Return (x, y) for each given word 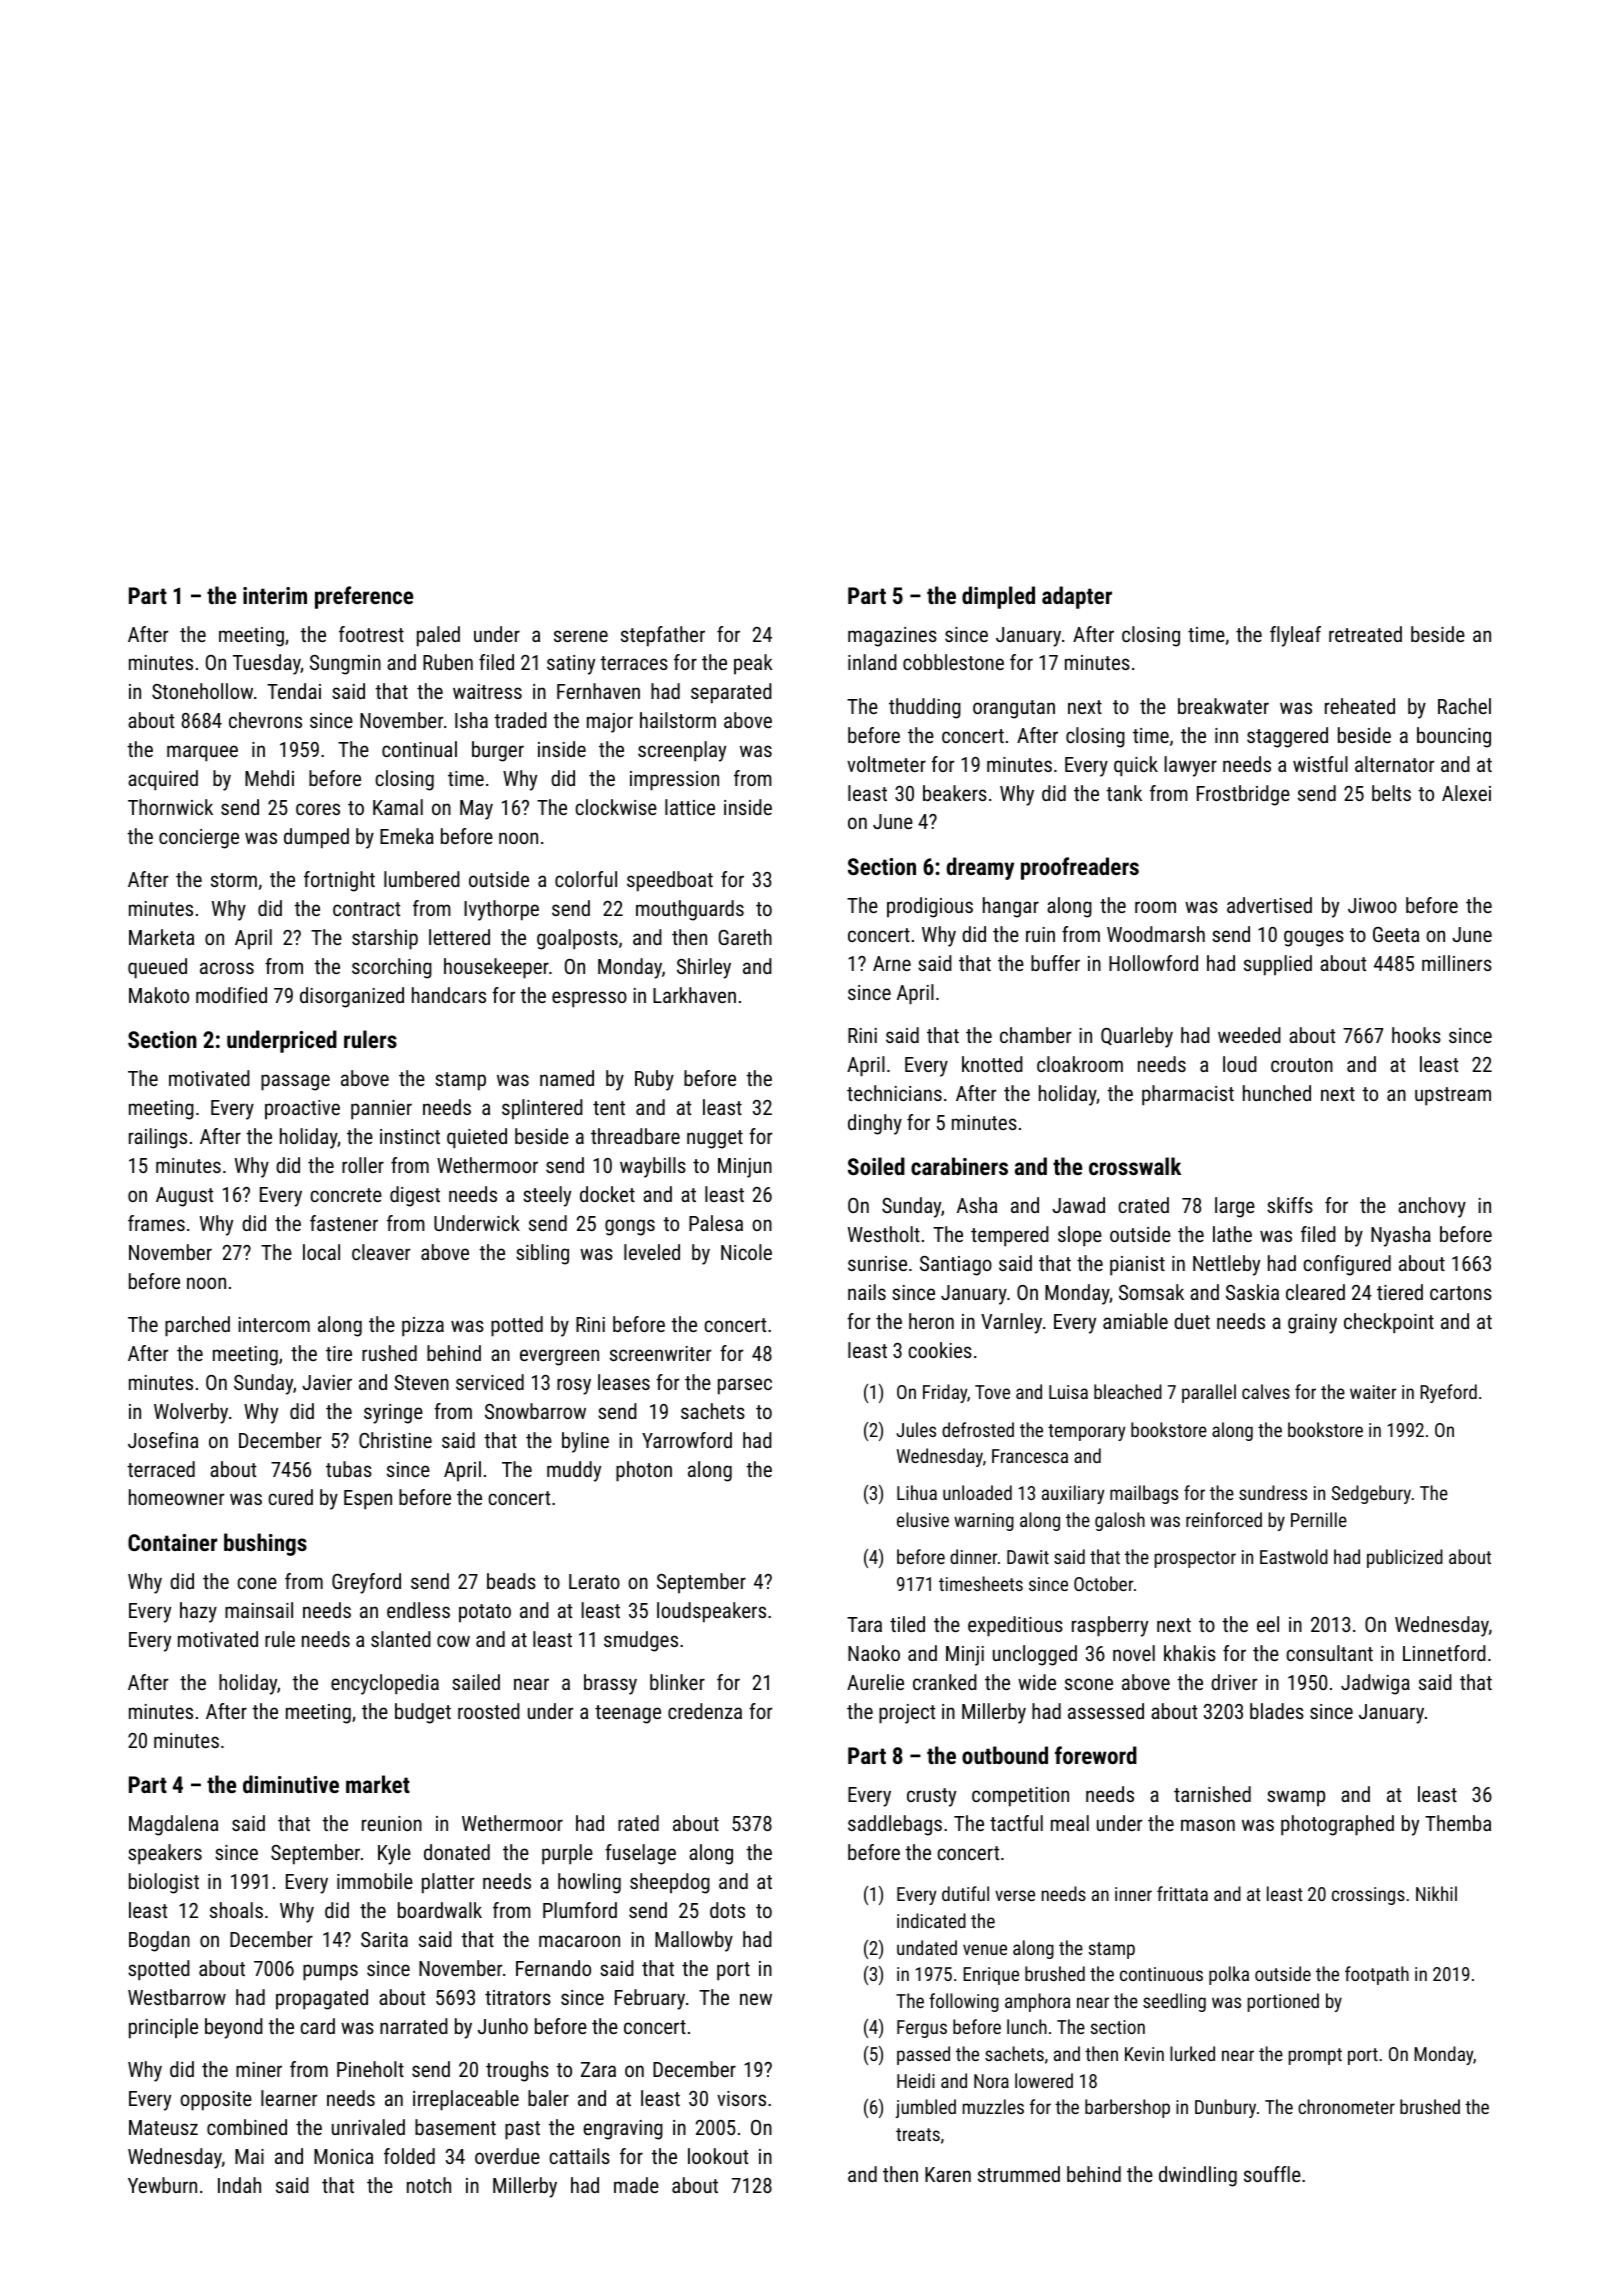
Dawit (1028, 1557)
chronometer (1346, 2106)
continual (419, 749)
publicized (1405, 1558)
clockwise (616, 807)
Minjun (745, 1168)
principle (163, 2028)
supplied (1278, 965)
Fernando (553, 1968)
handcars (449, 995)
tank (1124, 793)
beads (511, 1581)
